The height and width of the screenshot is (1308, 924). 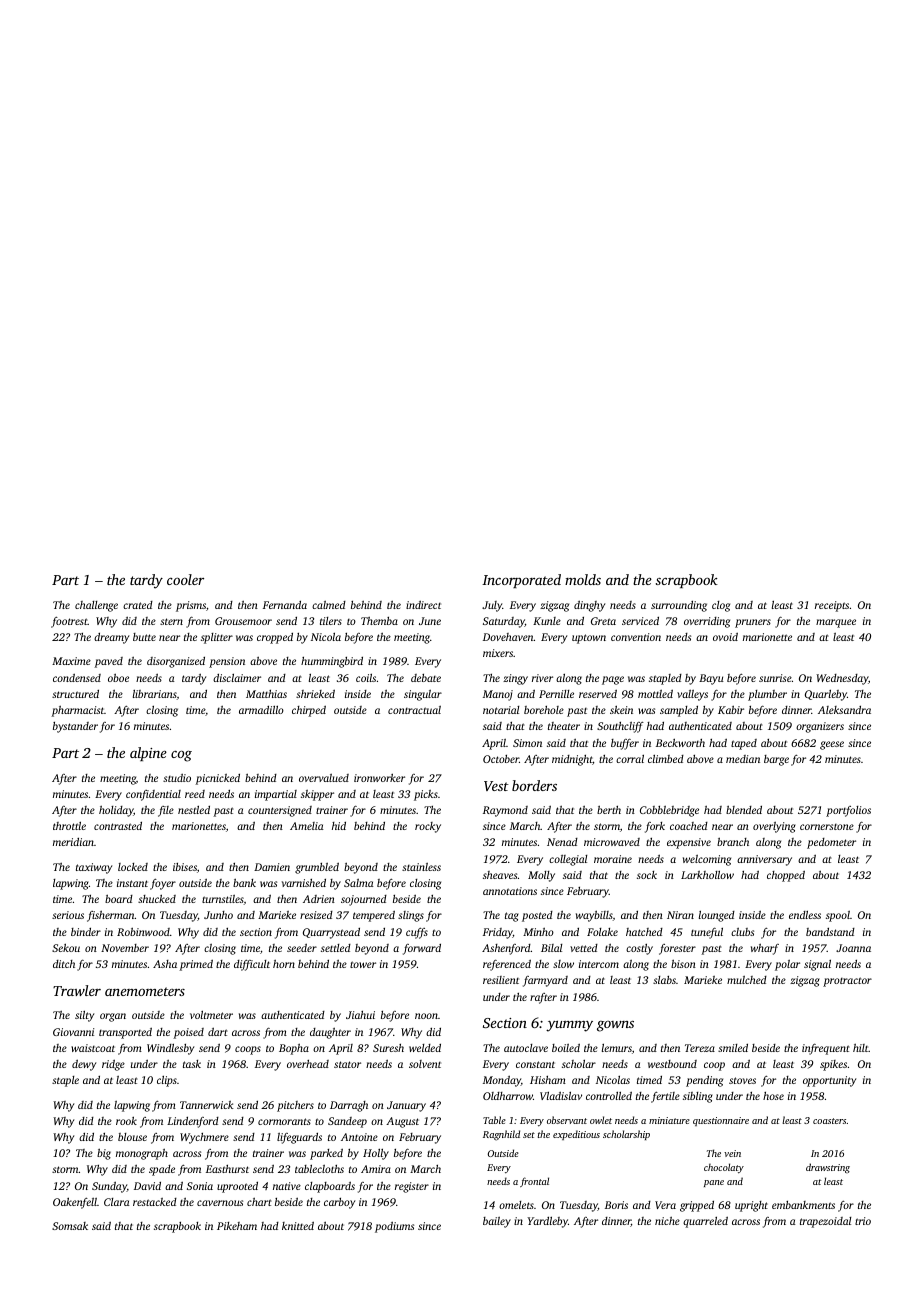 I want to click on tag, so click(x=512, y=917).
